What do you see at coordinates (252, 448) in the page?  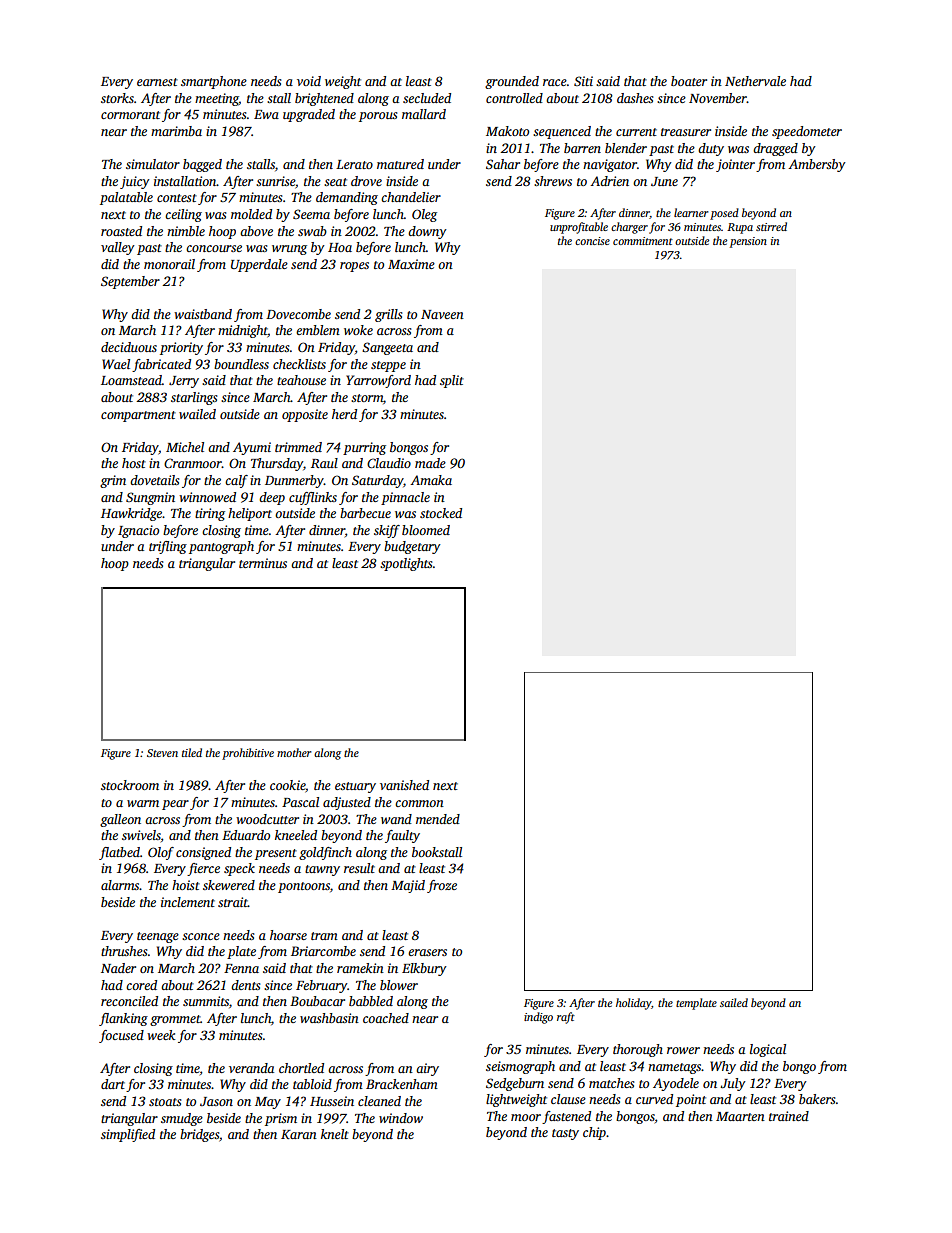 I see `Ayumi` at bounding box center [252, 448].
